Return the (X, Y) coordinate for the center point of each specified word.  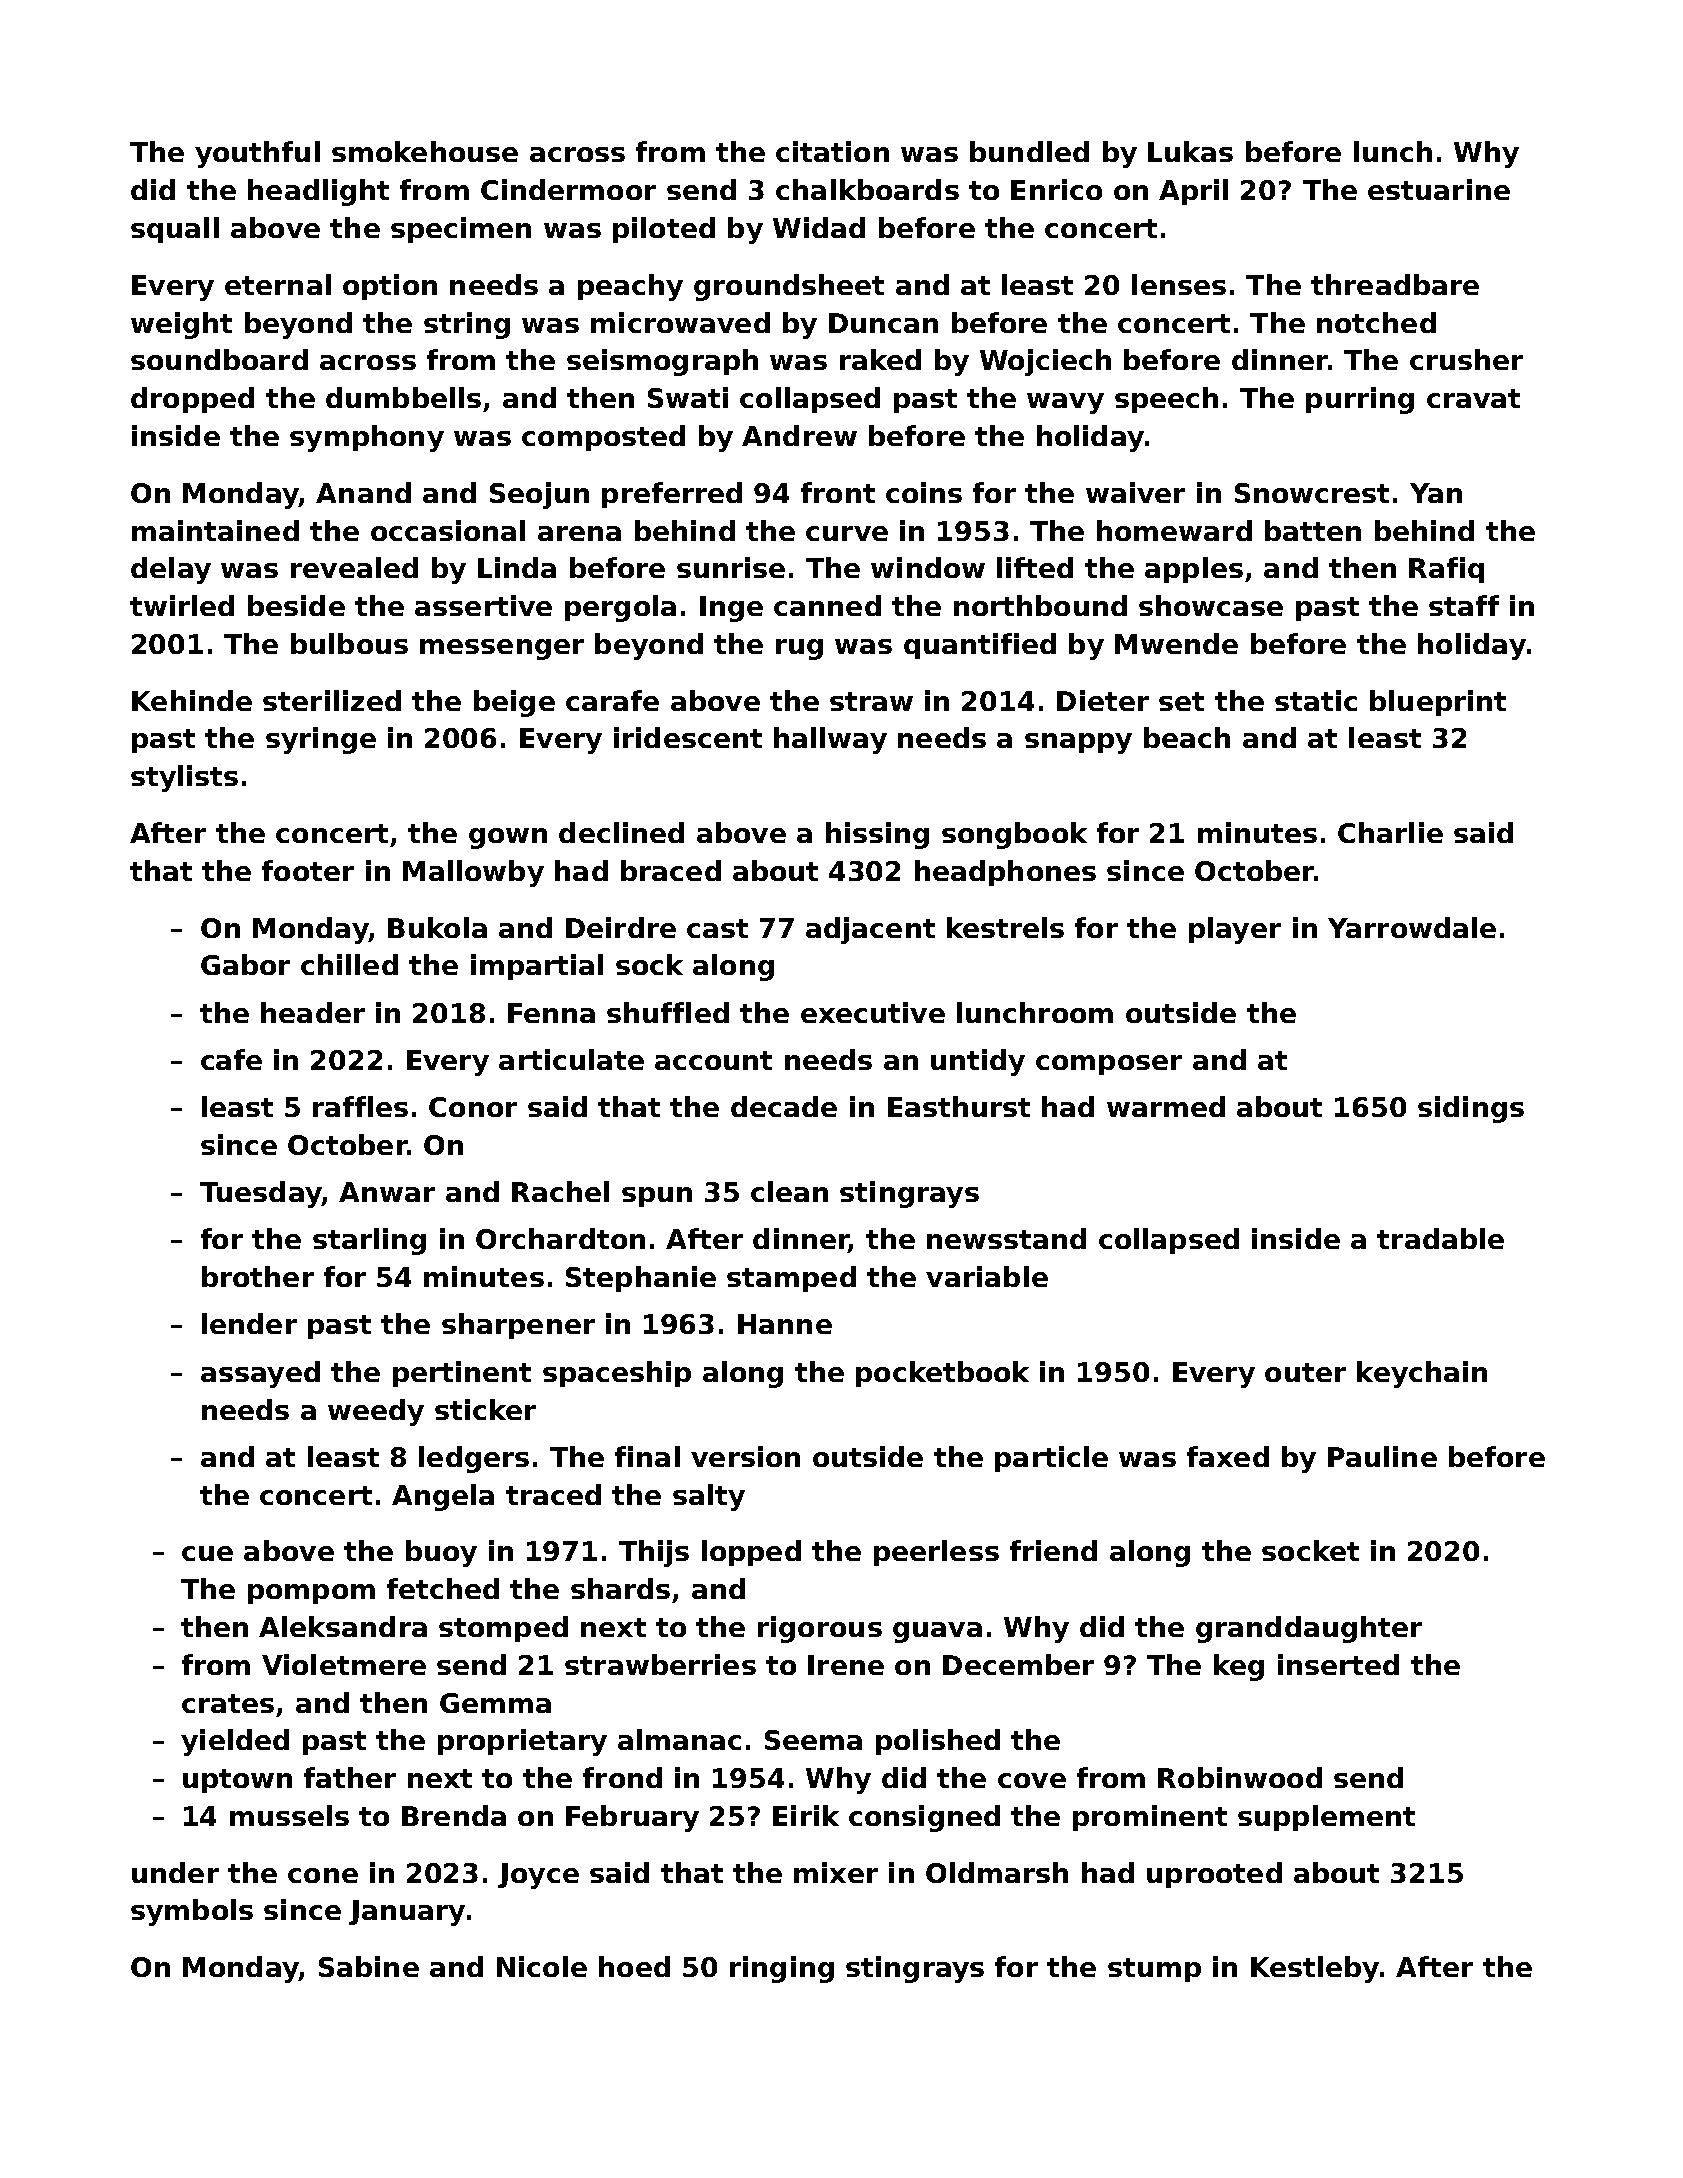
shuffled (668, 1012)
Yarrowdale (1412, 927)
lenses (1179, 284)
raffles (360, 1106)
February (632, 1818)
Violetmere (344, 1664)
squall (175, 230)
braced (671, 870)
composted (603, 438)
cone (323, 1875)
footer (308, 870)
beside (296, 605)
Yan (1436, 493)
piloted (664, 230)
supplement (1326, 1818)
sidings (1471, 1109)
